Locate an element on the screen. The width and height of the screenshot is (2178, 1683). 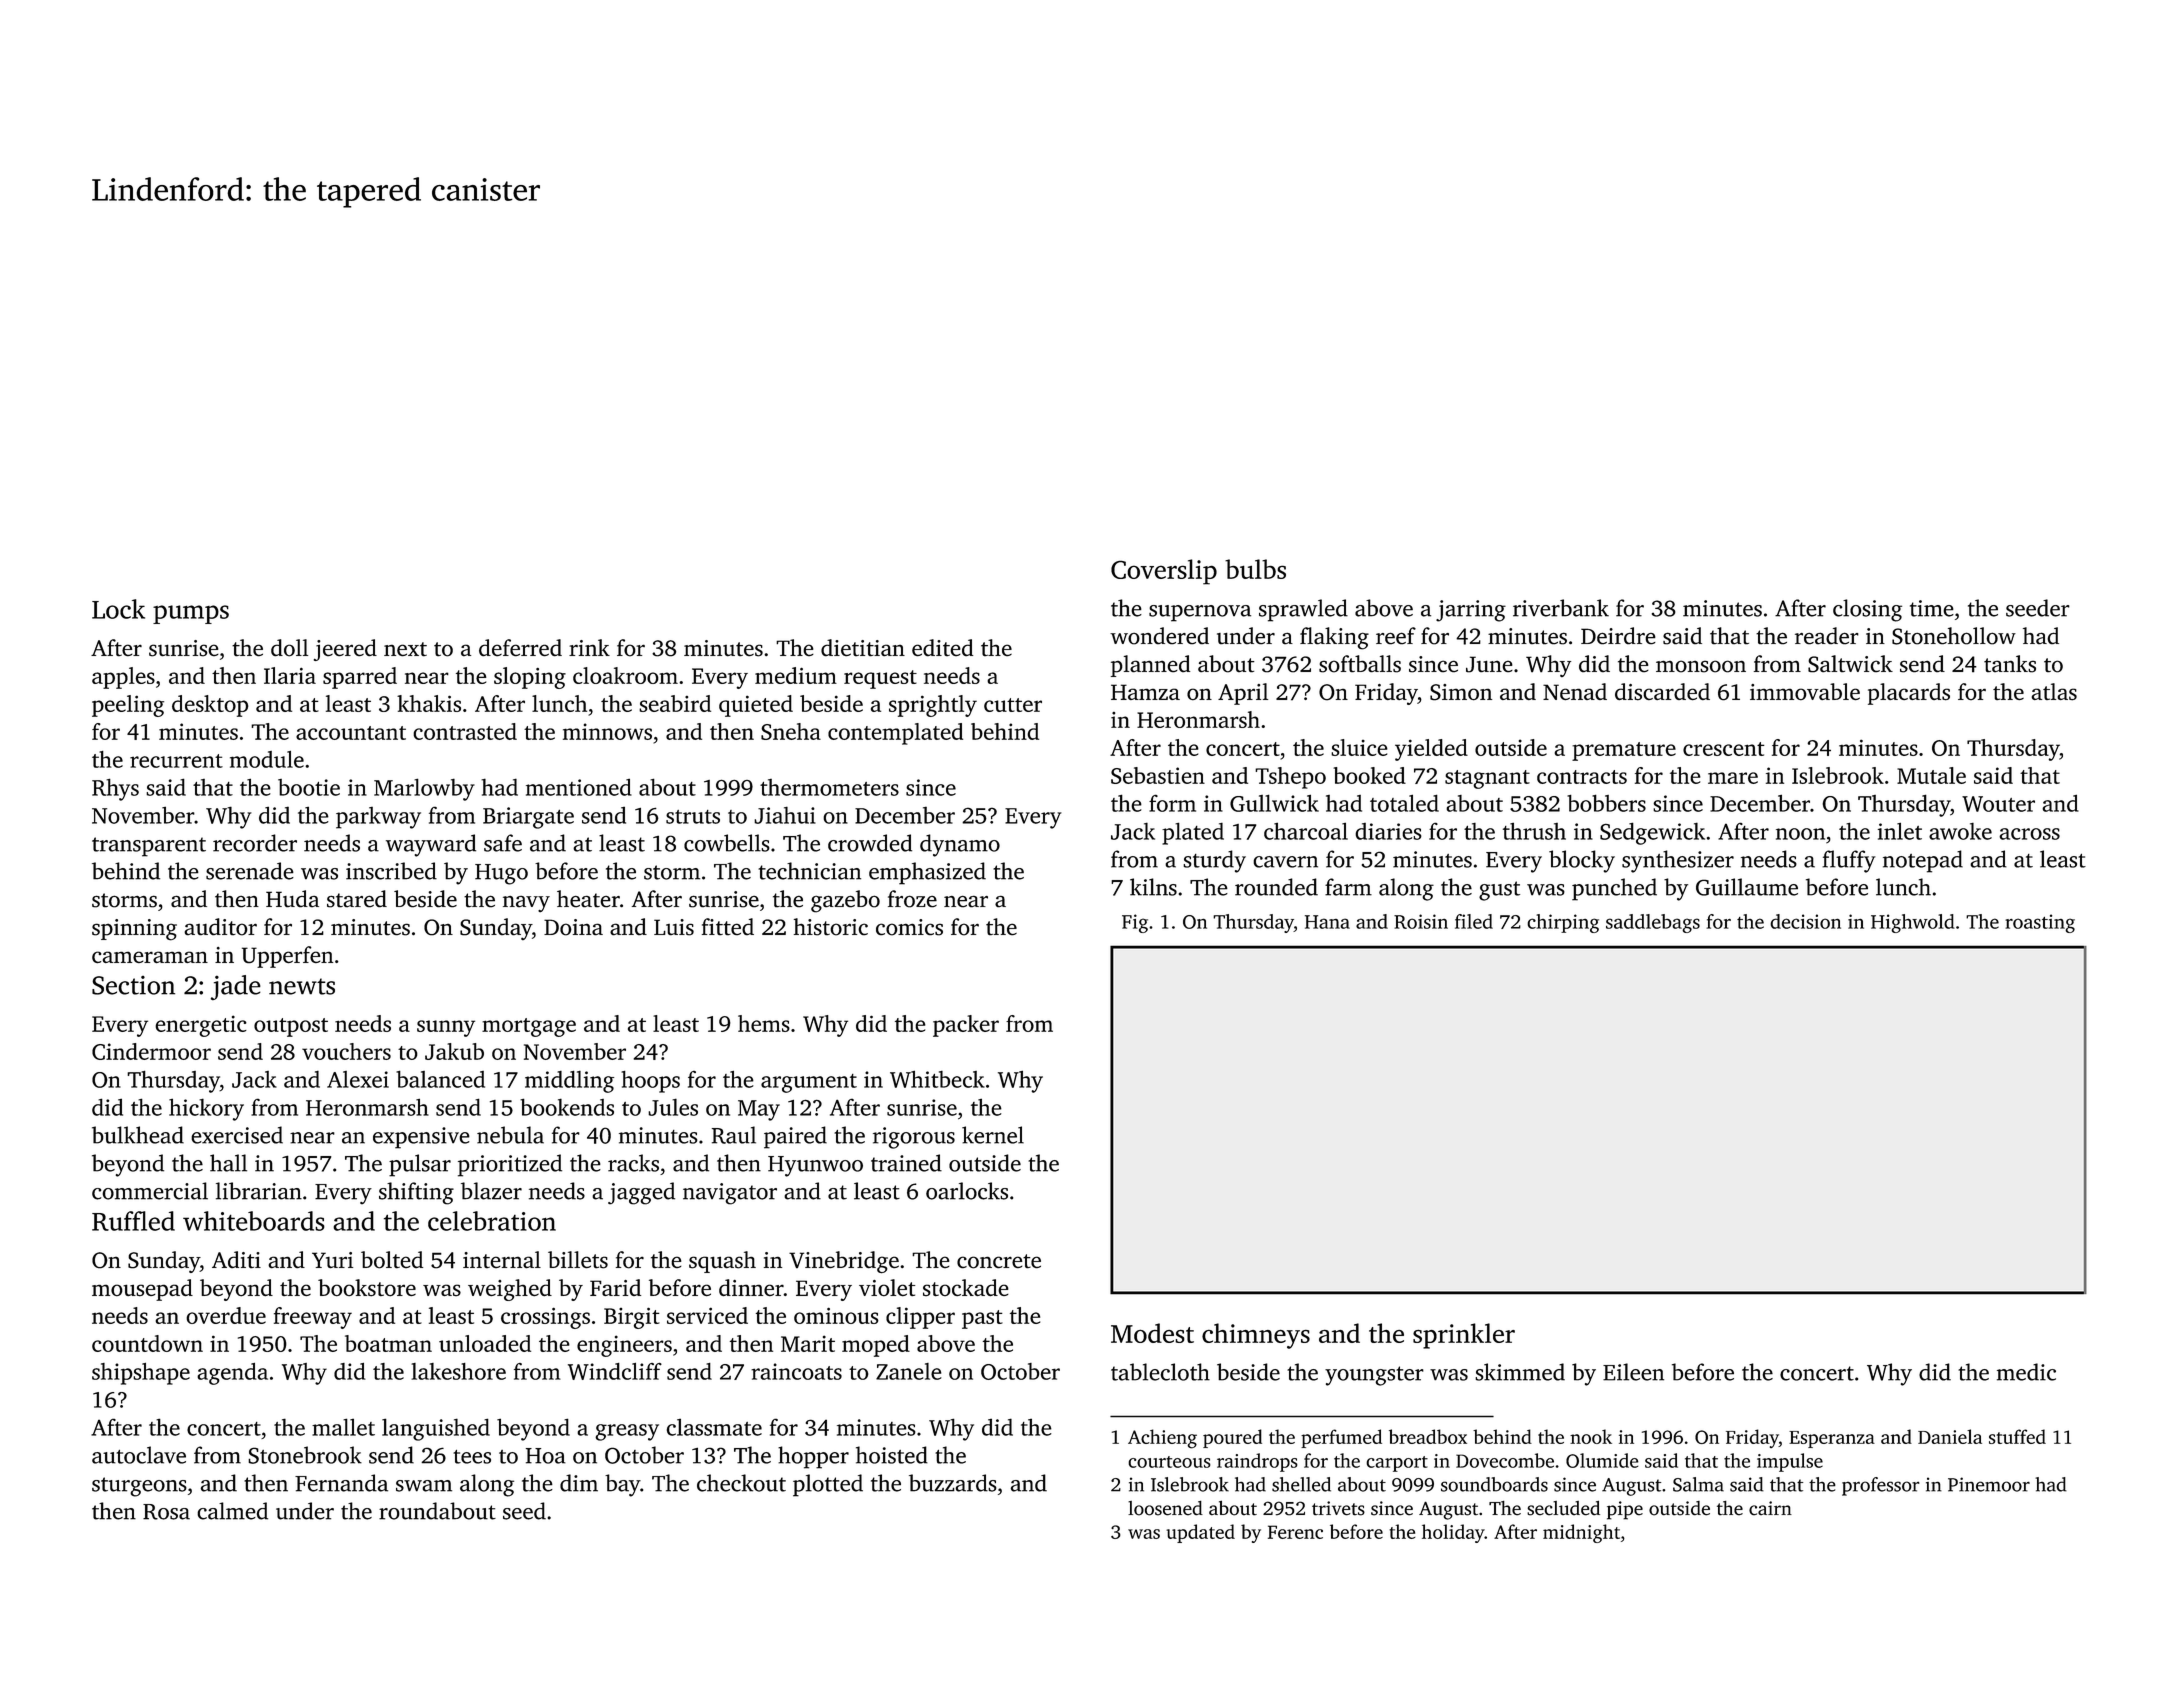
packer is located at coordinates (966, 1026).
